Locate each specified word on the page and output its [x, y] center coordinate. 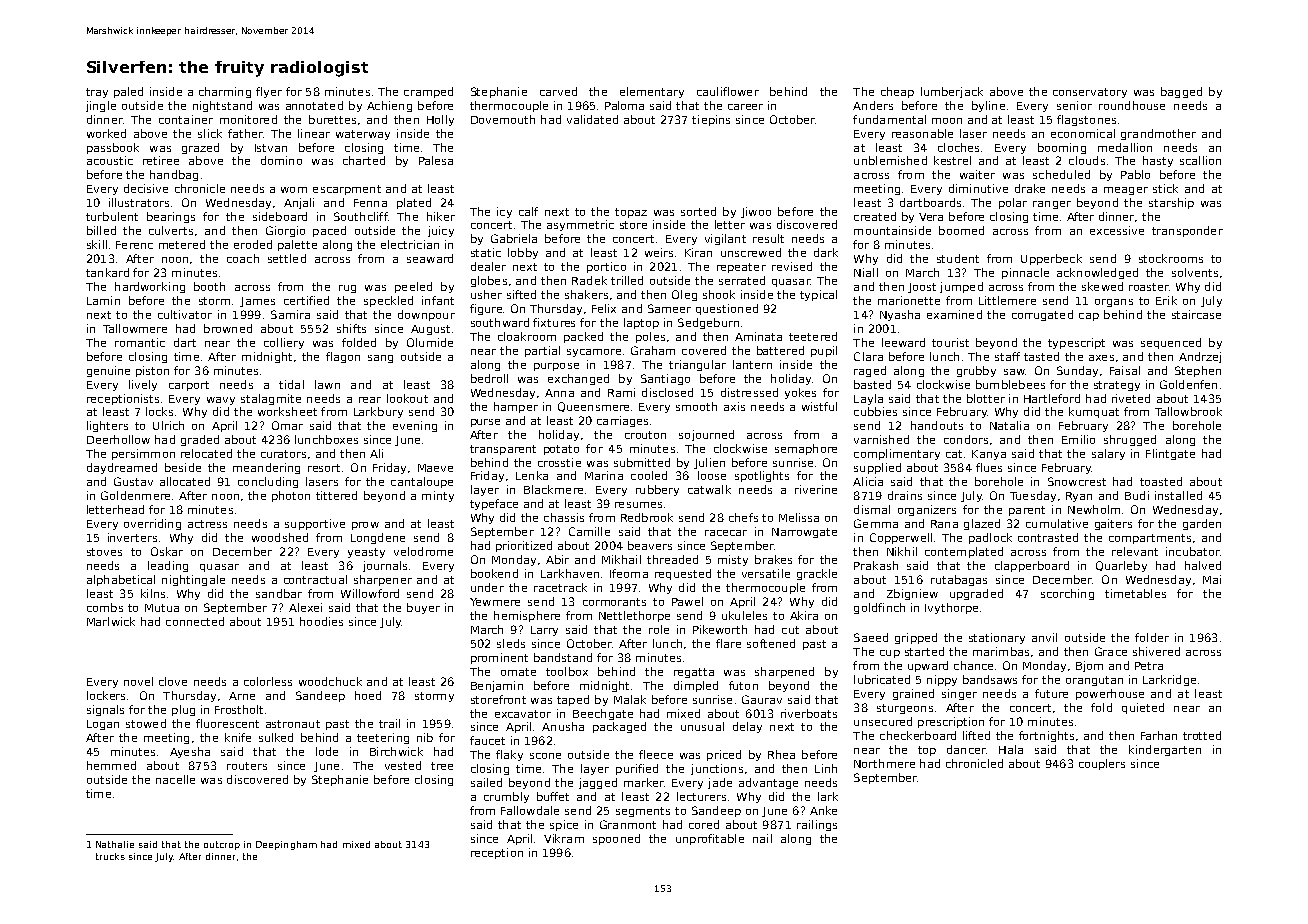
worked [106, 133]
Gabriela [514, 238]
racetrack [560, 587]
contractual [315, 579]
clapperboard [1032, 566]
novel [138, 681]
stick [1165, 188]
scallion [1200, 160]
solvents [1195, 272]
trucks [110, 856]
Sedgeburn [708, 323]
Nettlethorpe [634, 616]
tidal [291, 384]
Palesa [436, 160]
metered [182, 244]
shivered [1156, 651]
